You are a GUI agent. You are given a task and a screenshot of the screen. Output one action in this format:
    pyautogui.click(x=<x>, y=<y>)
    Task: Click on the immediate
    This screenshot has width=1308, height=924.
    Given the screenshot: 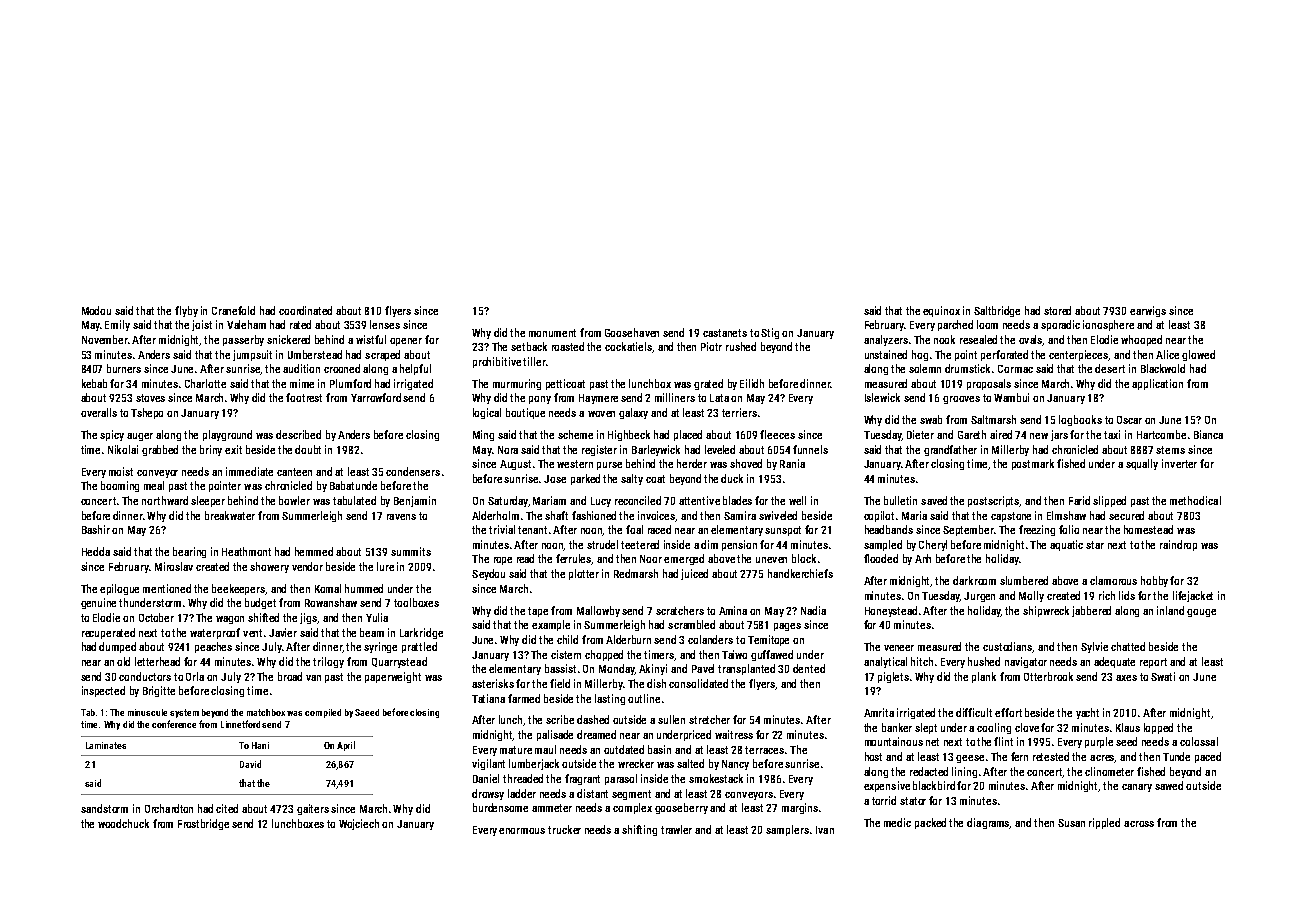 What is the action you would take?
    pyautogui.click(x=249, y=471)
